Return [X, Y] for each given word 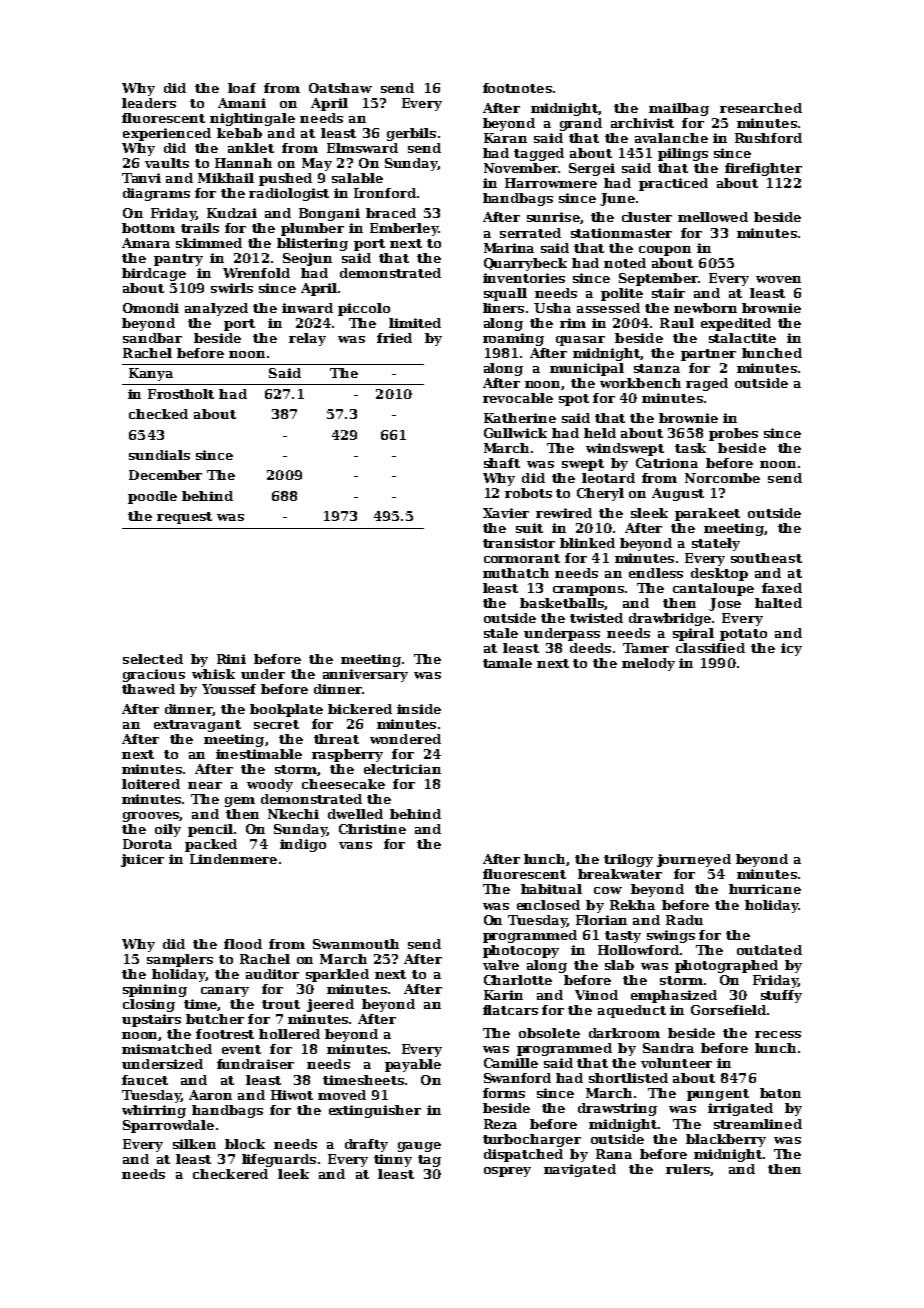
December [165, 475]
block [245, 1144]
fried [394, 338]
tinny [393, 1160]
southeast [766, 558]
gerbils [411, 134]
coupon [665, 251]
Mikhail [226, 178]
